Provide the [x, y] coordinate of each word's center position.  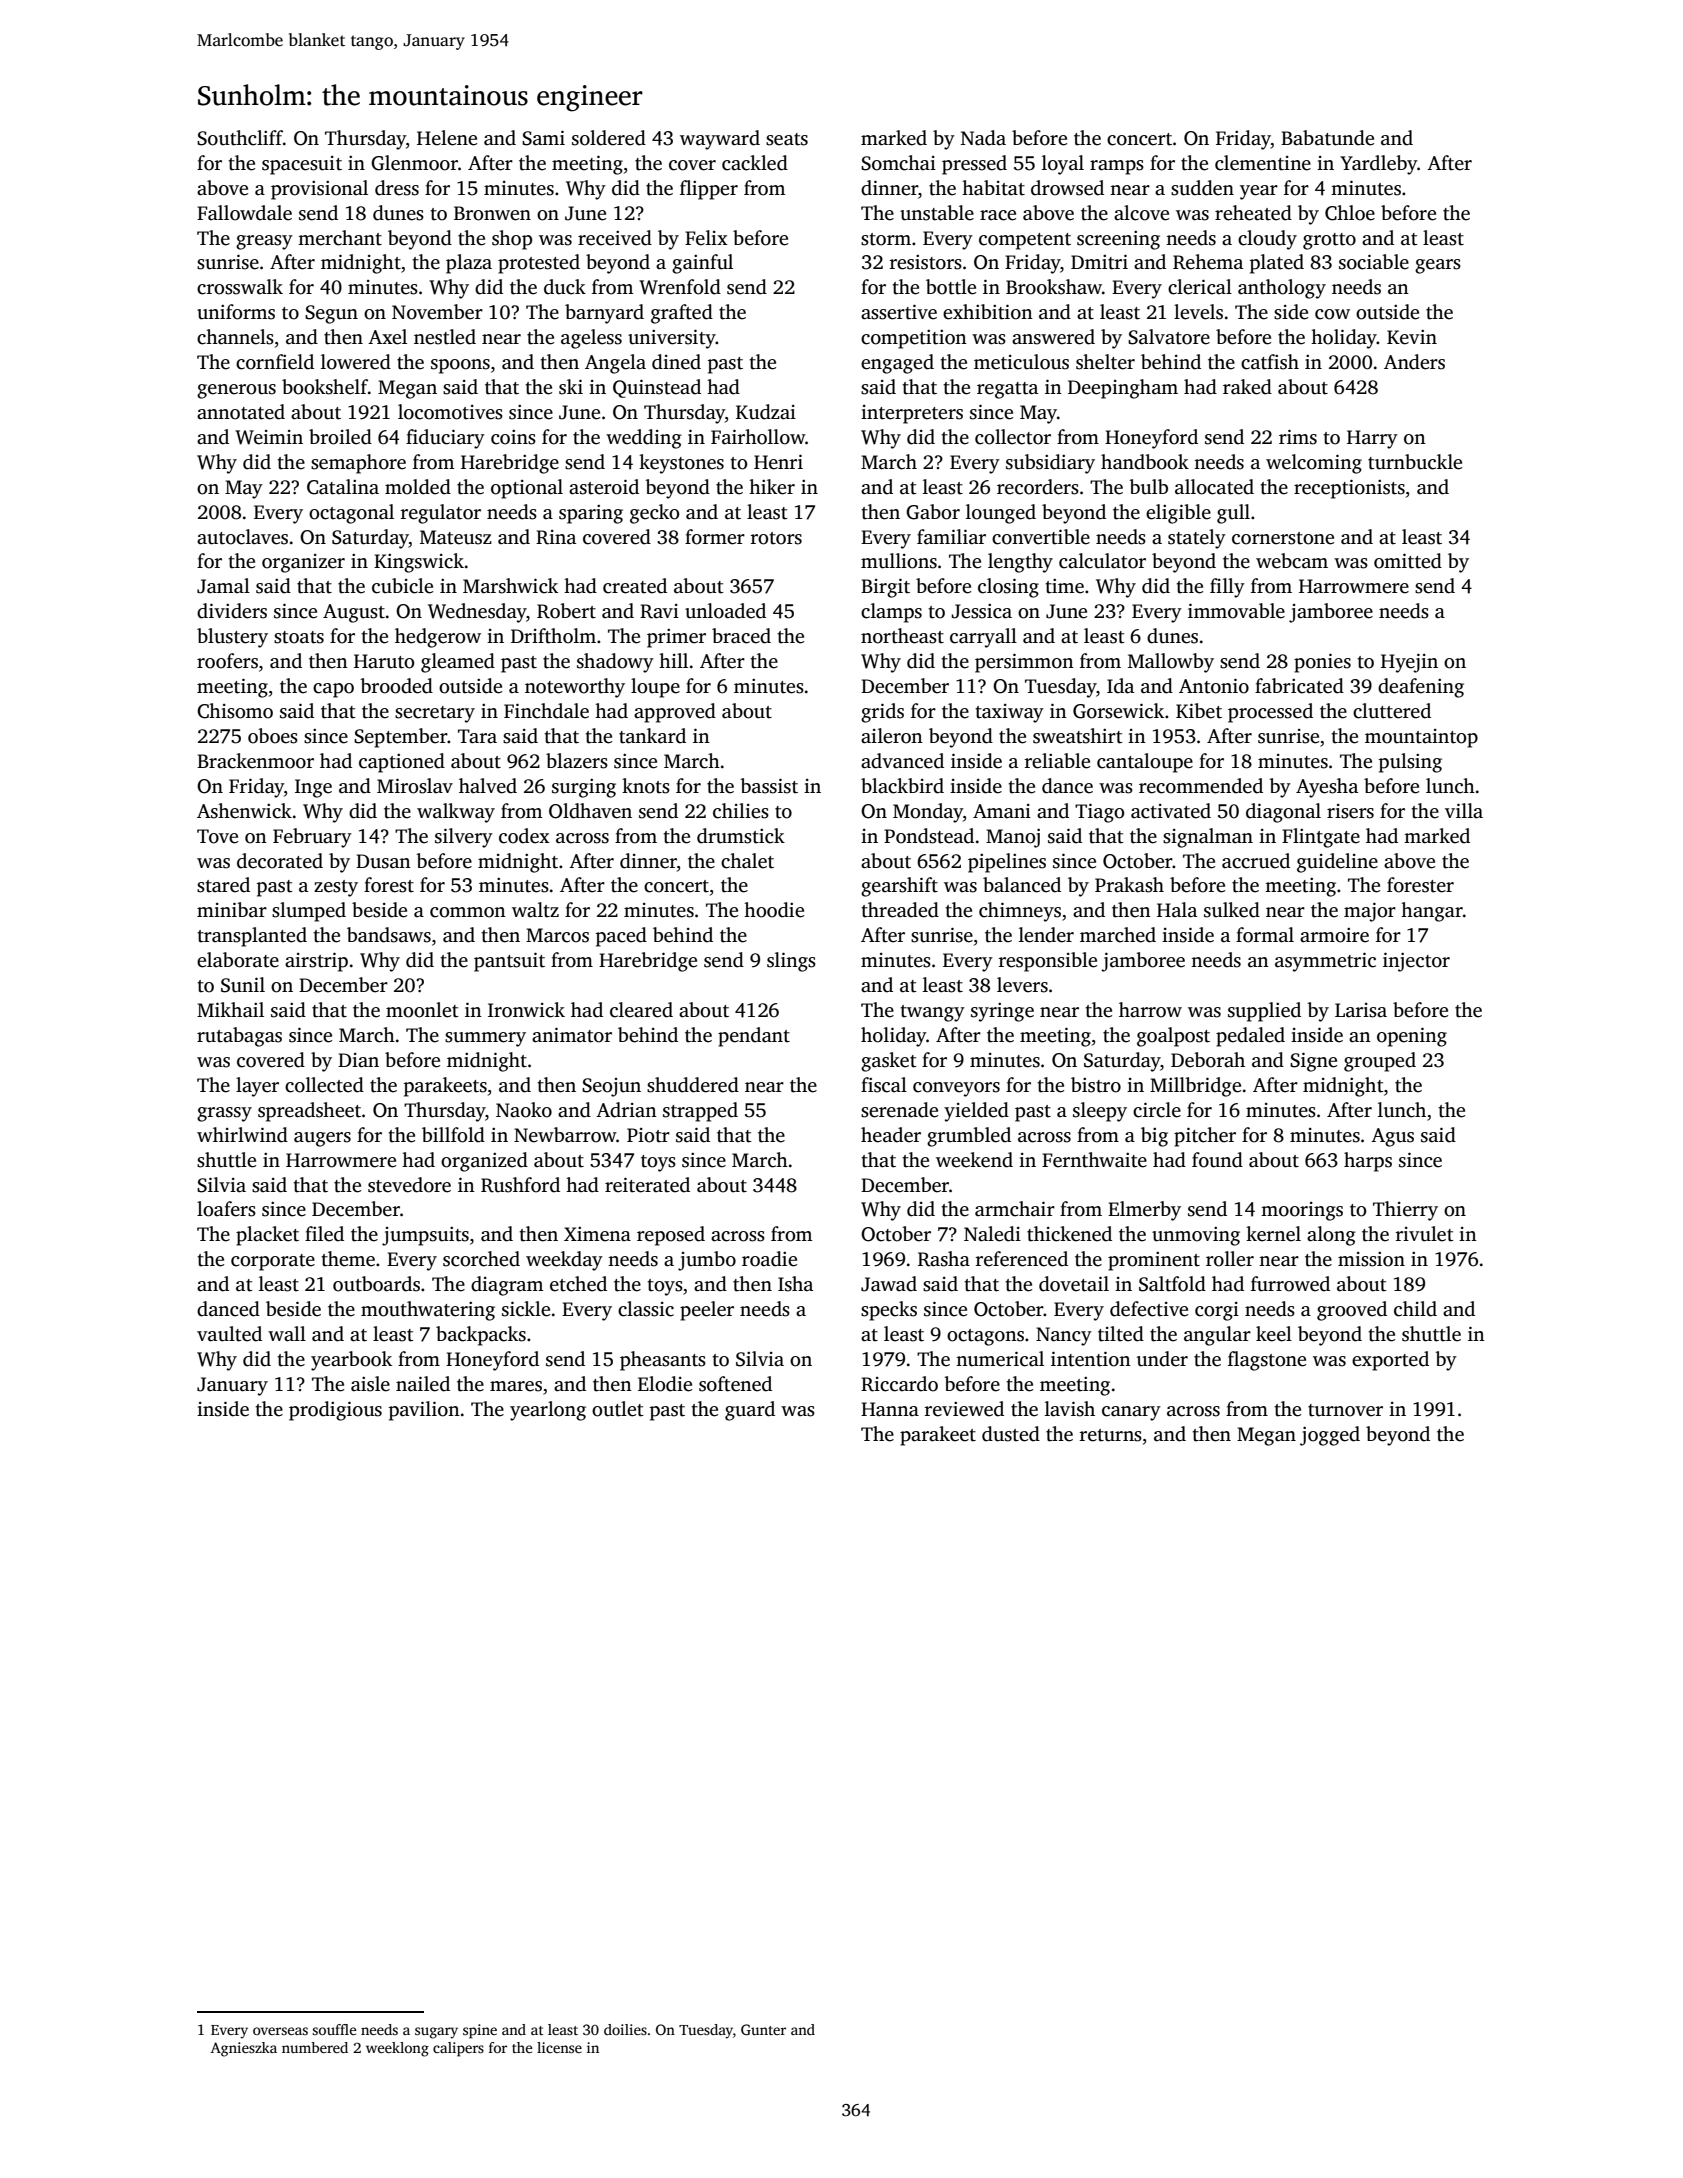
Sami [543, 138]
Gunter [763, 2029]
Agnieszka [244, 2049]
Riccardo [899, 1384]
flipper [709, 190]
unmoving [1196, 1236]
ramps [1117, 167]
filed [324, 1234]
